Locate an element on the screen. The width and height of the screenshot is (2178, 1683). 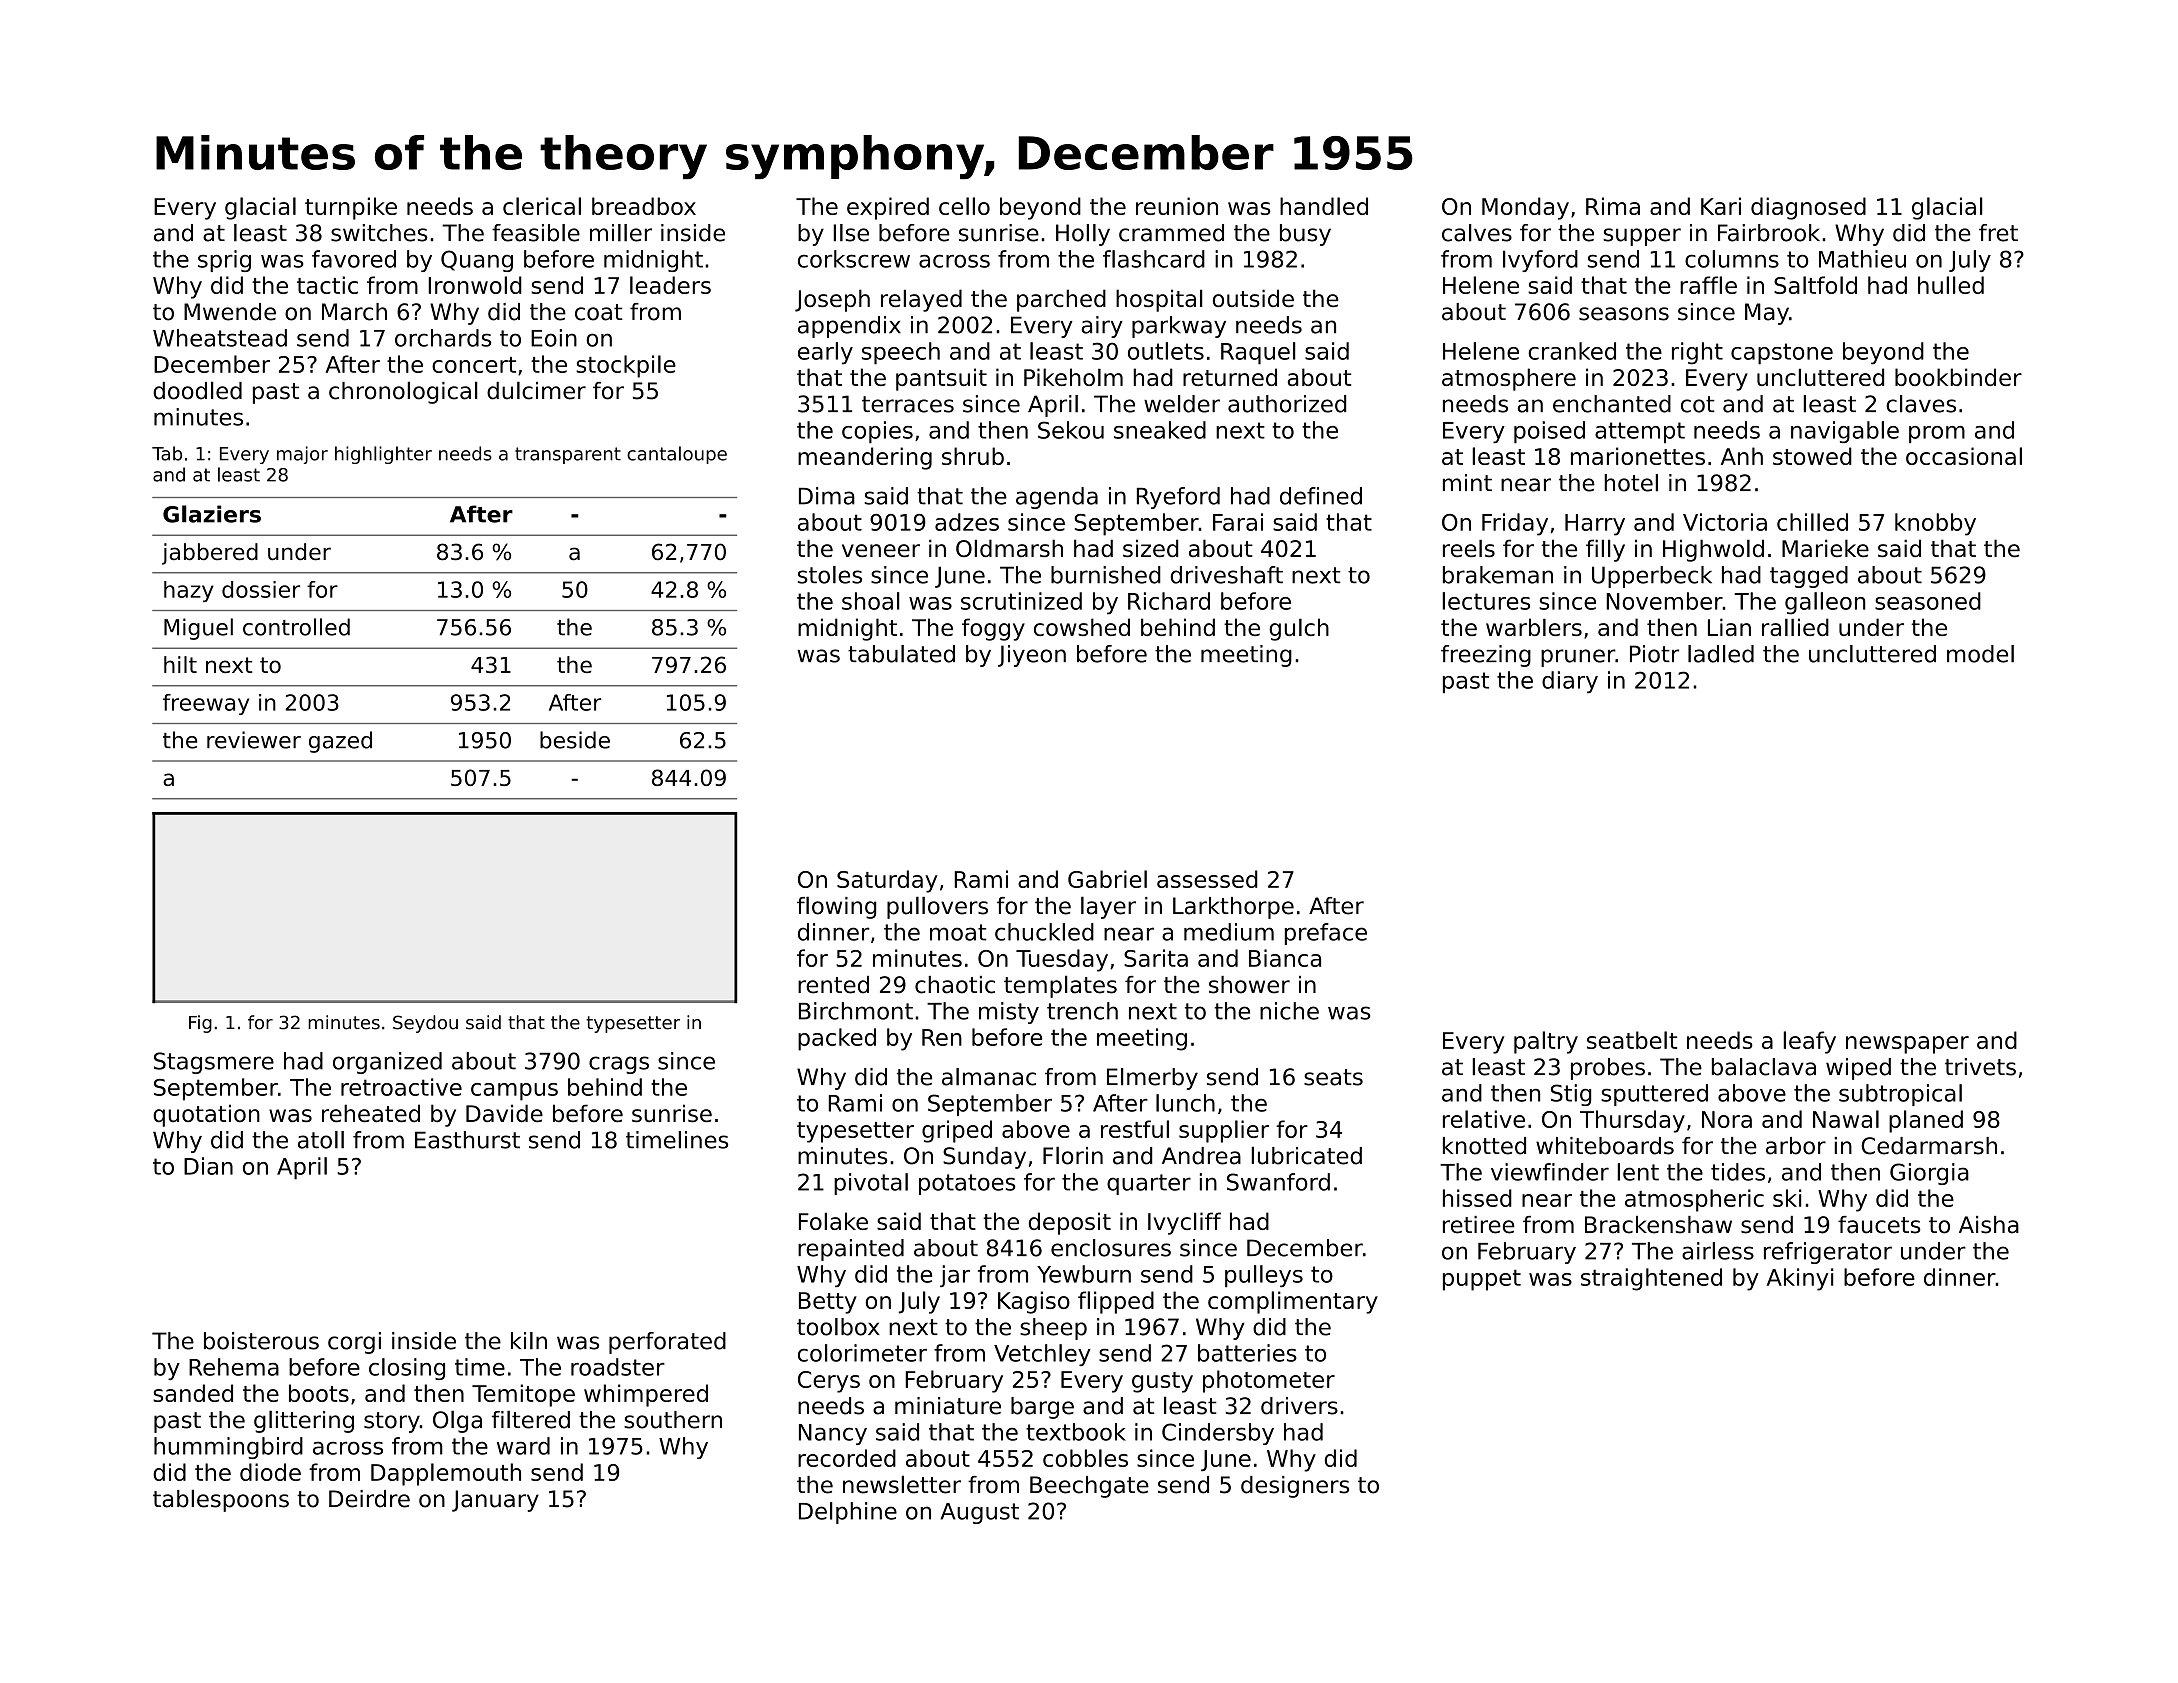
drivers is located at coordinates (1299, 1406).
